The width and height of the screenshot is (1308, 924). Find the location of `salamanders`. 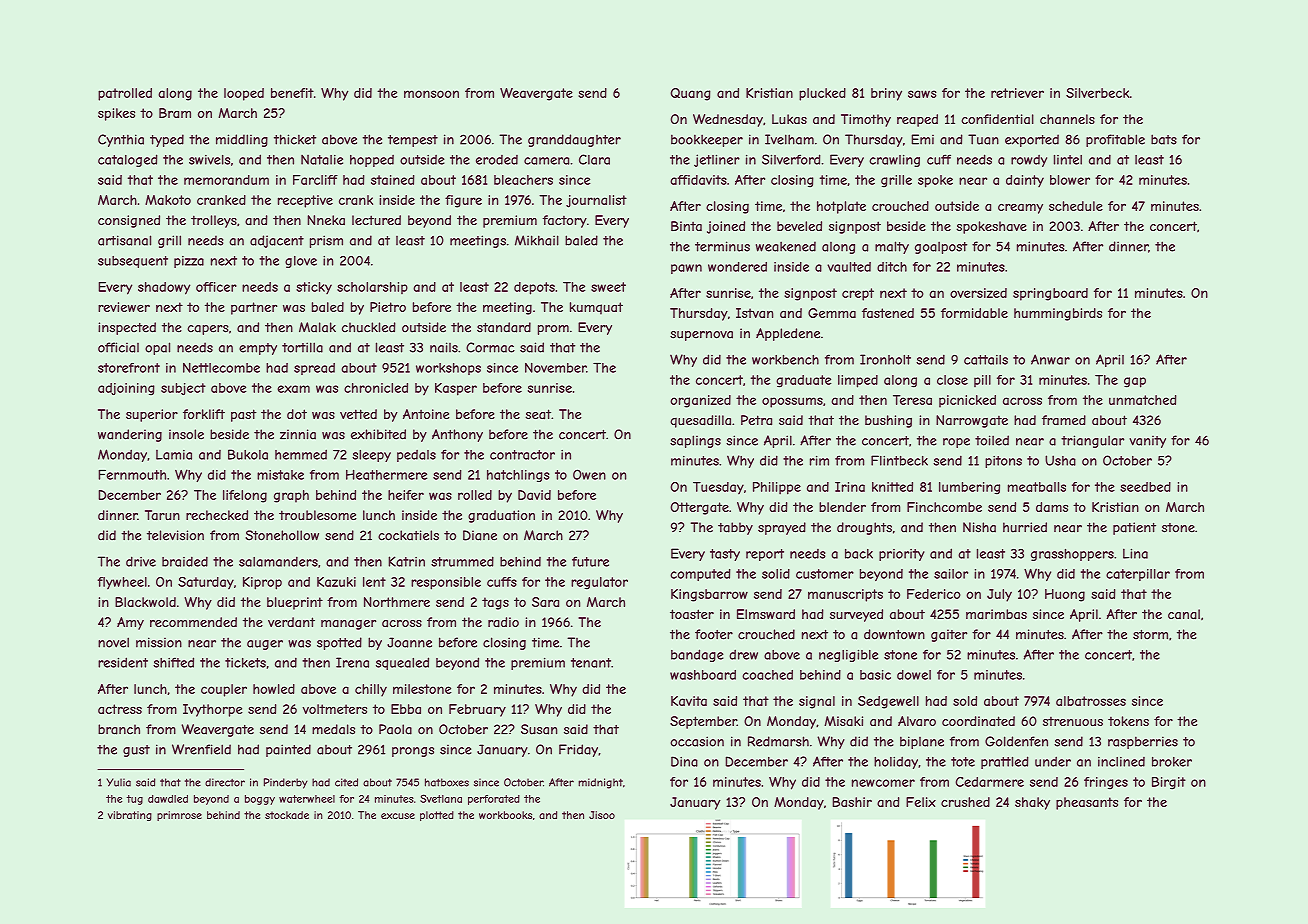

salamanders is located at coordinates (278, 561).
